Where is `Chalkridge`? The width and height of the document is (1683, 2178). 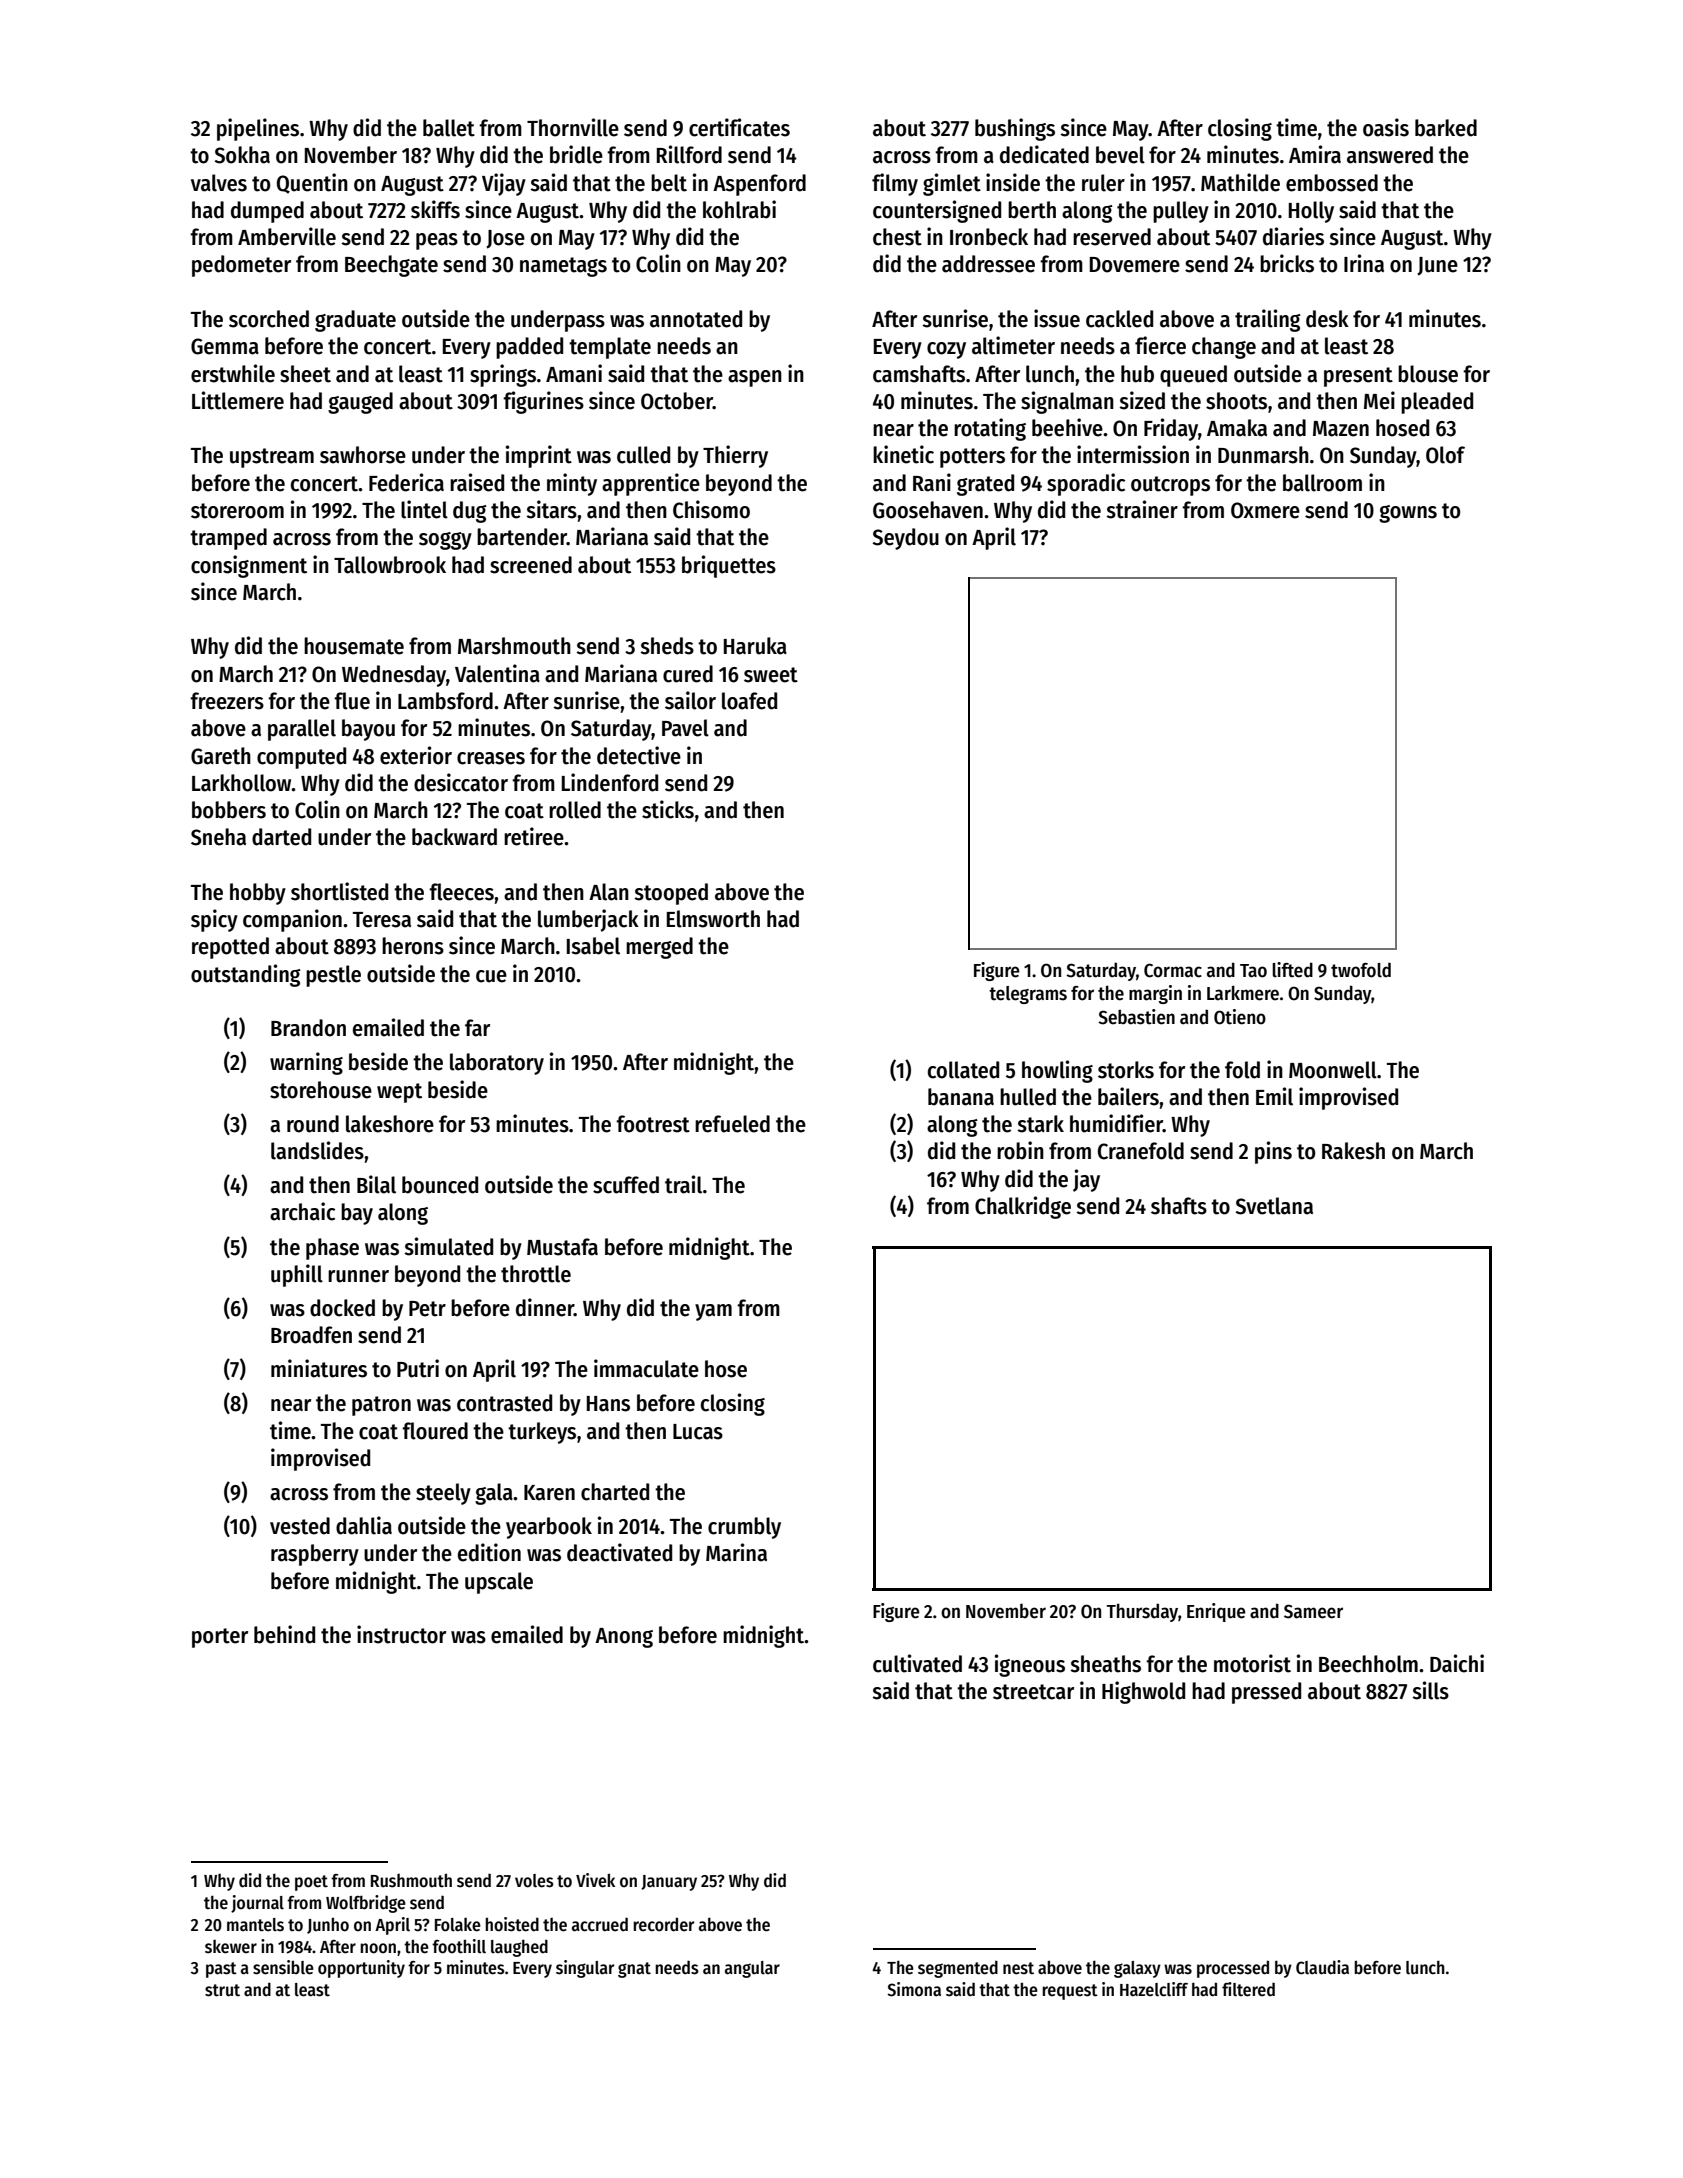
Chalkridge is located at coordinates (1023, 1207).
